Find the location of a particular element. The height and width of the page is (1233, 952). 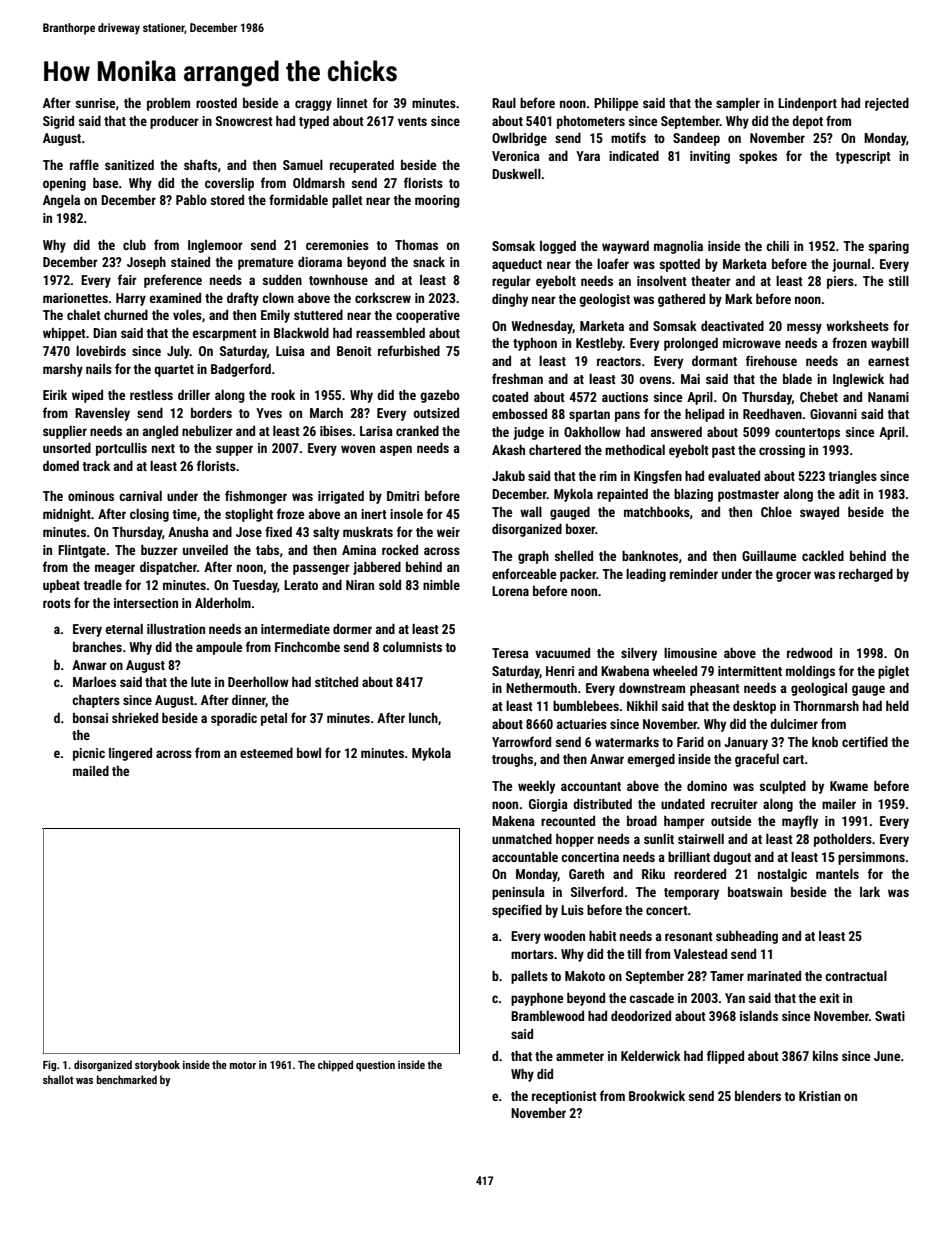

Owlbridge is located at coordinates (519, 139).
